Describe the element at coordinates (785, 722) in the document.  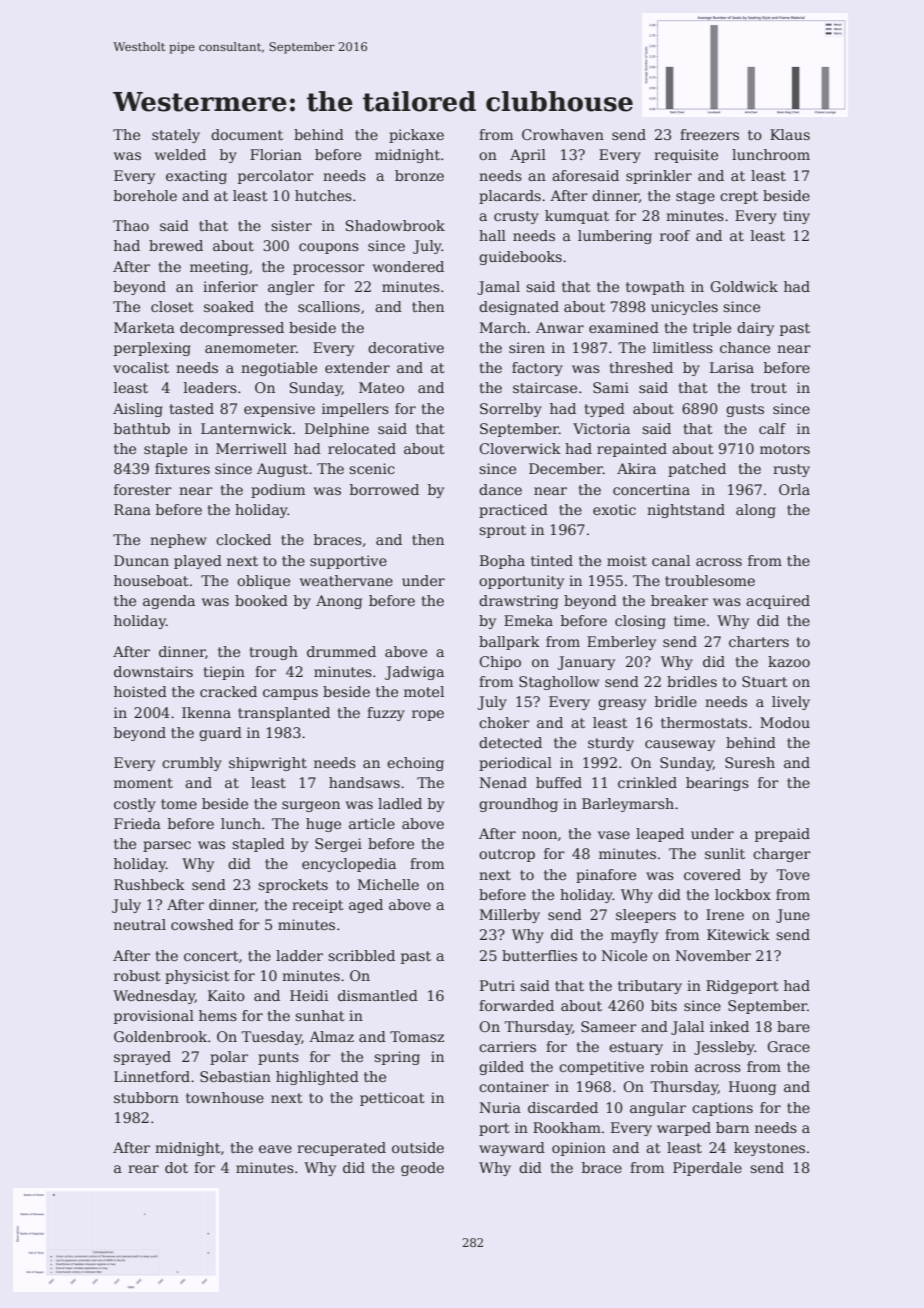
I see `Modou` at that location.
